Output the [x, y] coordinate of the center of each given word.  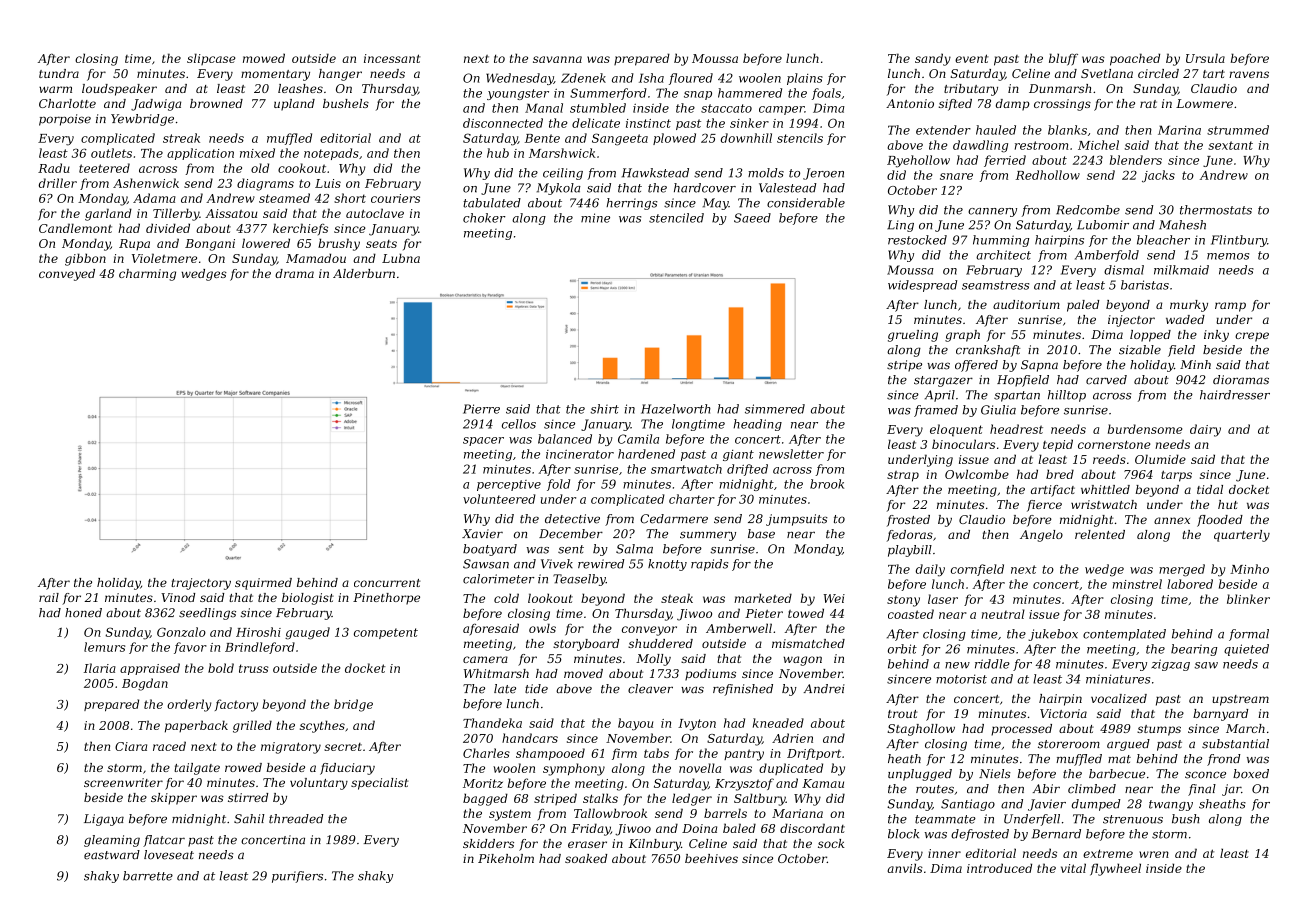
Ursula [1205, 58]
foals [826, 94]
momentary [275, 75]
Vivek [557, 564]
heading [757, 425]
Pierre [481, 409]
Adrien [792, 738]
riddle [992, 664]
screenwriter [123, 782]
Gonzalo [181, 632]
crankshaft [988, 351]
